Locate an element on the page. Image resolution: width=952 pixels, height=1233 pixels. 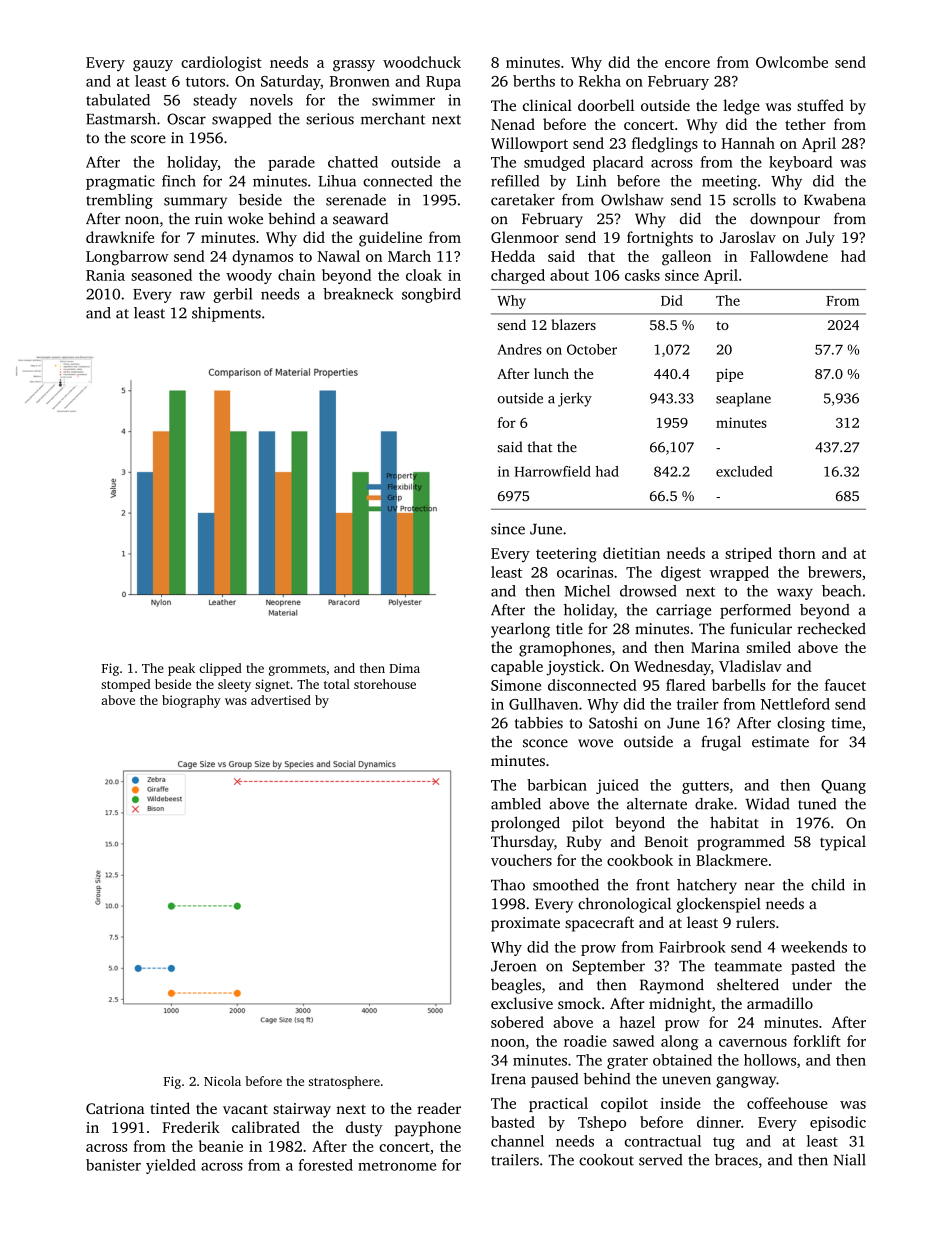
cardiologist is located at coordinates (221, 64).
